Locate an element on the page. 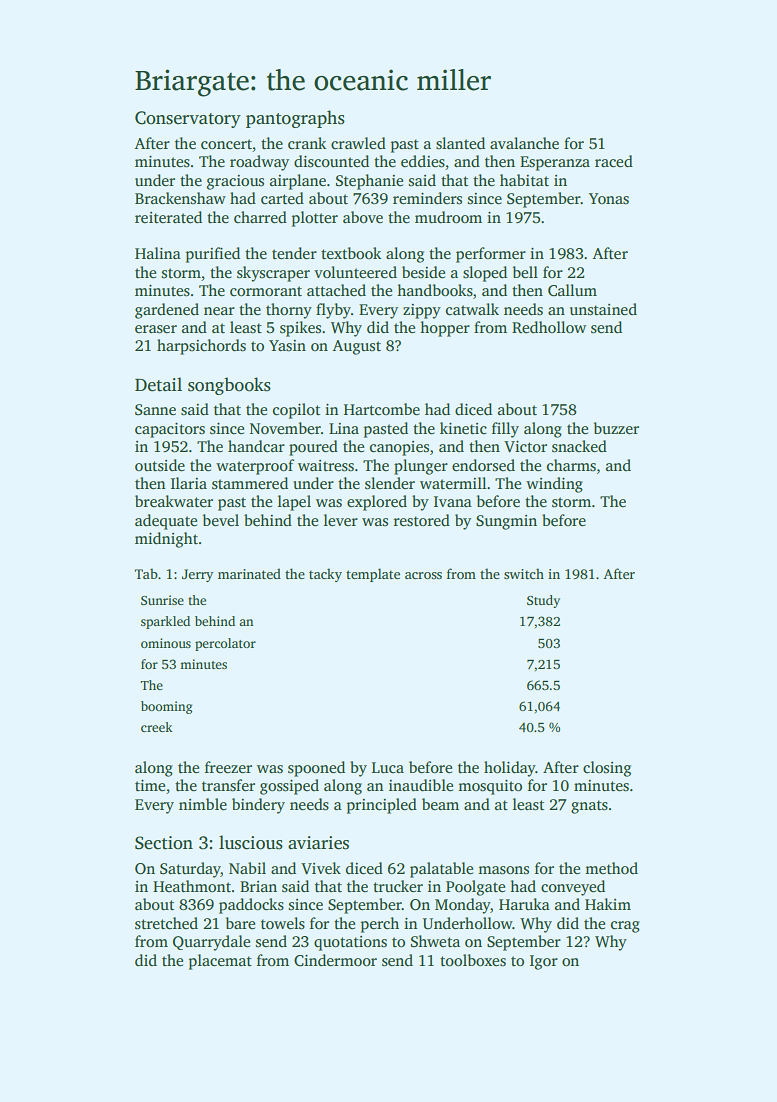 The height and width of the document is (1102, 777). winding is located at coordinates (554, 485).
